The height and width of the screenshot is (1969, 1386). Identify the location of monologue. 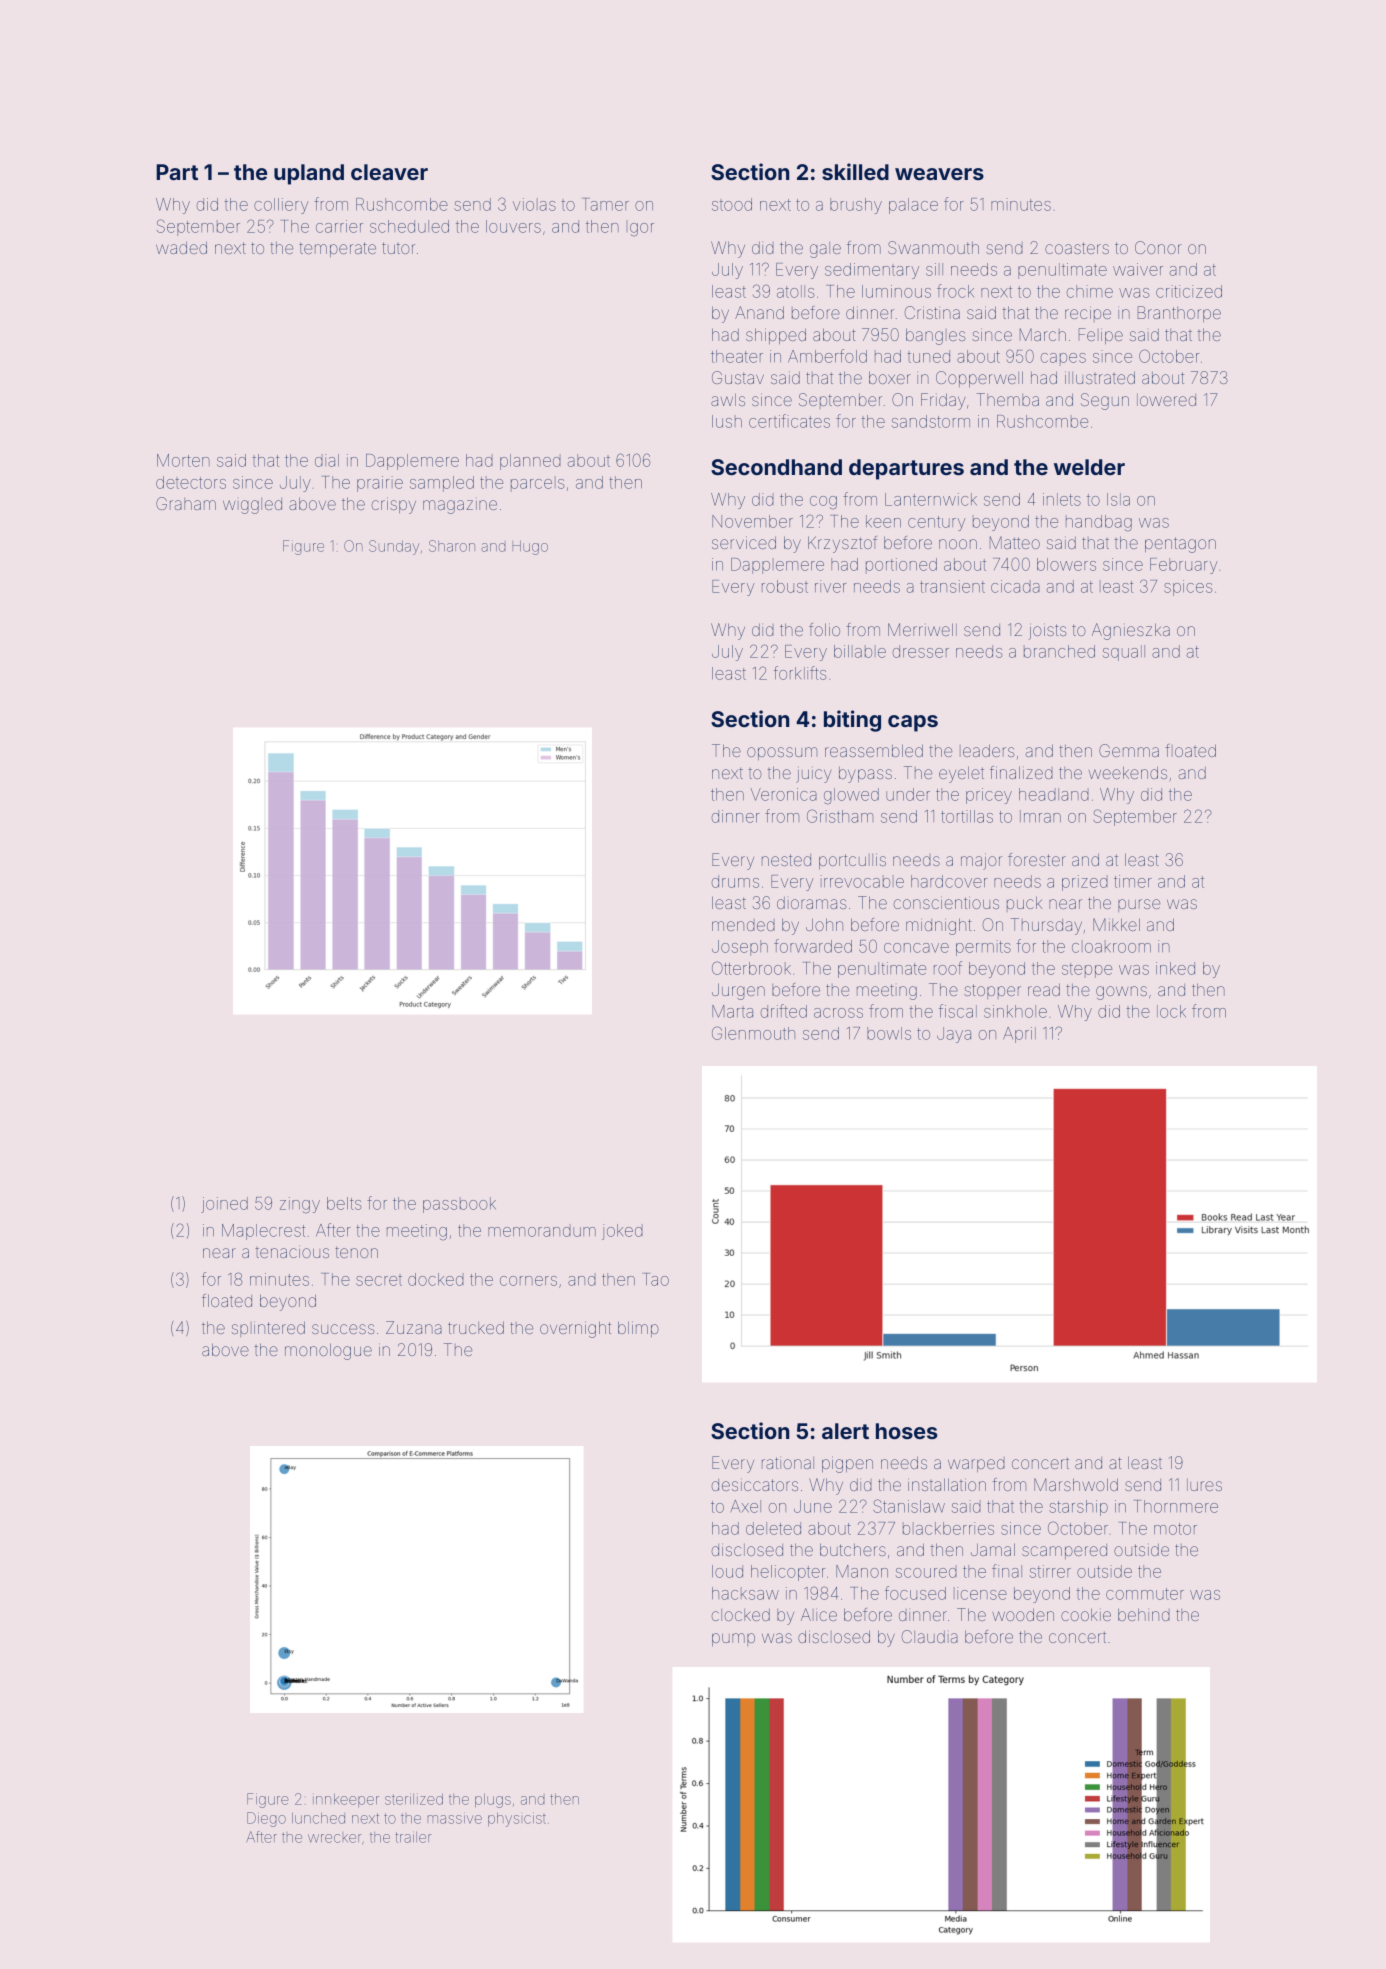
(328, 1351).
